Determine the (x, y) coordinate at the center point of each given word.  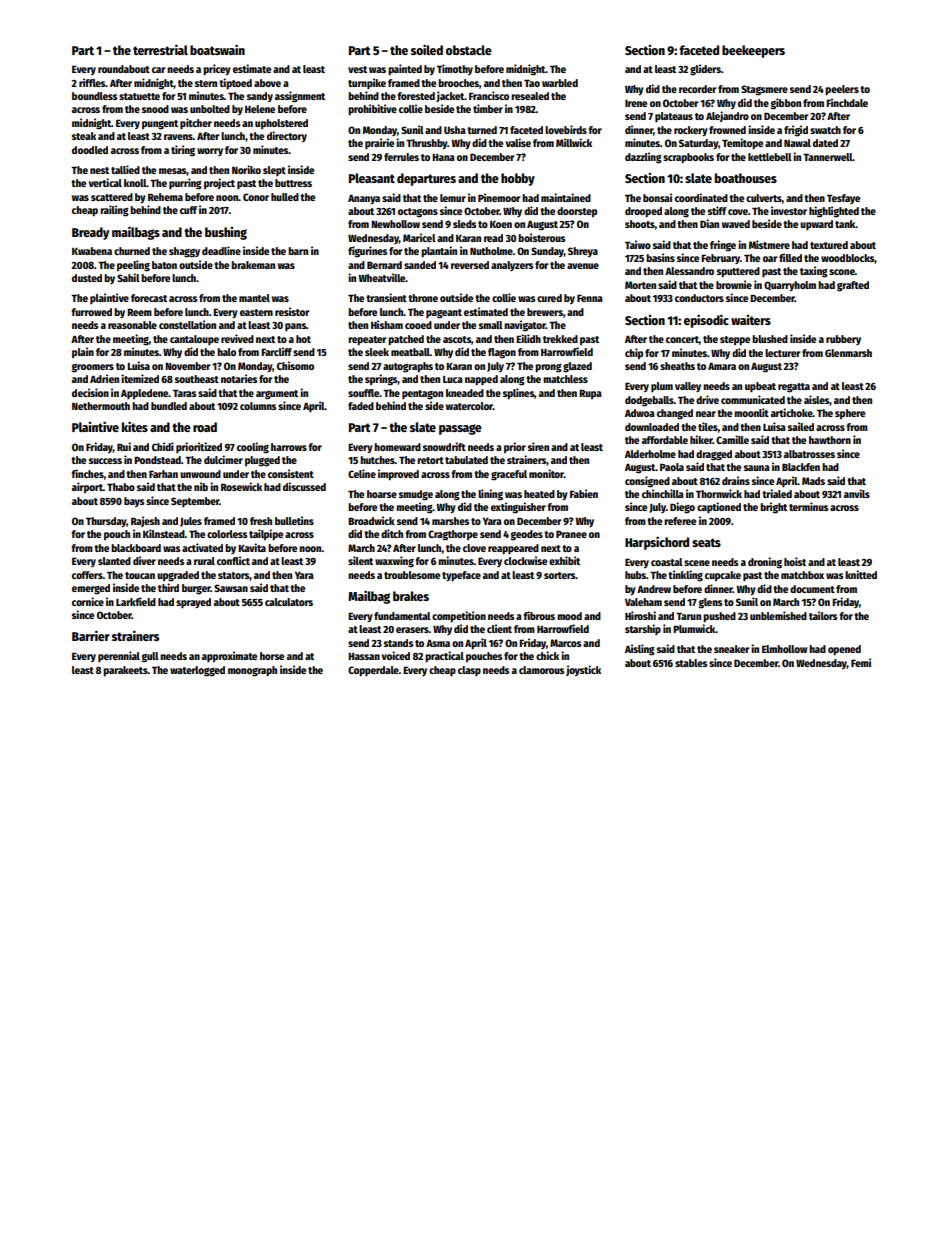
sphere (850, 414)
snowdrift (444, 446)
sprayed (193, 603)
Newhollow (395, 224)
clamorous (541, 670)
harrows (289, 447)
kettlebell (770, 157)
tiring (183, 151)
